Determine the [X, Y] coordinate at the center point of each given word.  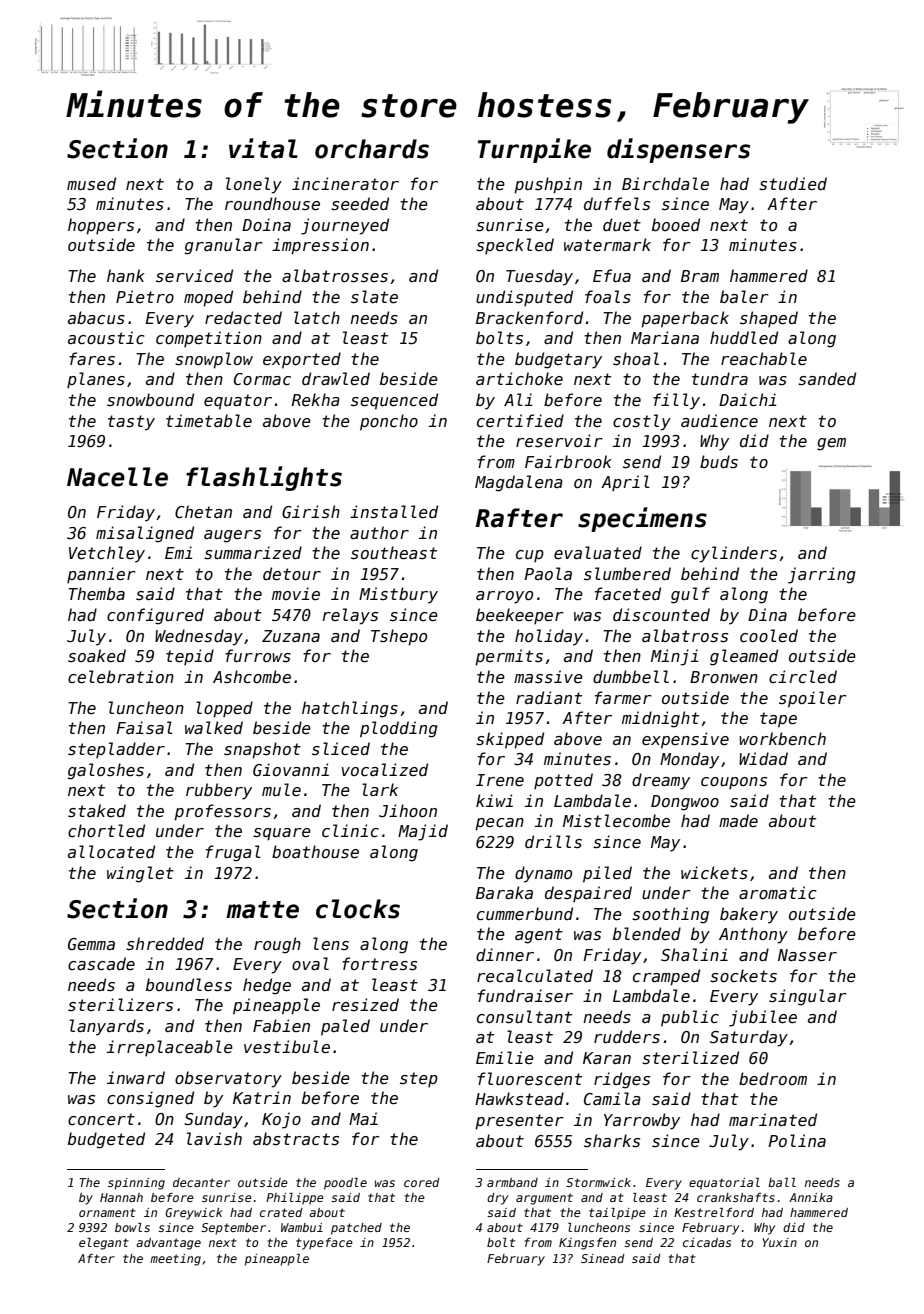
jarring [822, 575]
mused [91, 184]
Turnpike [534, 150]
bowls [132, 1227]
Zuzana [291, 636]
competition [209, 339]
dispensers [678, 150]
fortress [379, 964]
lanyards [107, 1027]
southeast [394, 552]
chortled [106, 830]
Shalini [694, 955]
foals [608, 296]
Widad [763, 758]
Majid [423, 832]
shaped [769, 319]
